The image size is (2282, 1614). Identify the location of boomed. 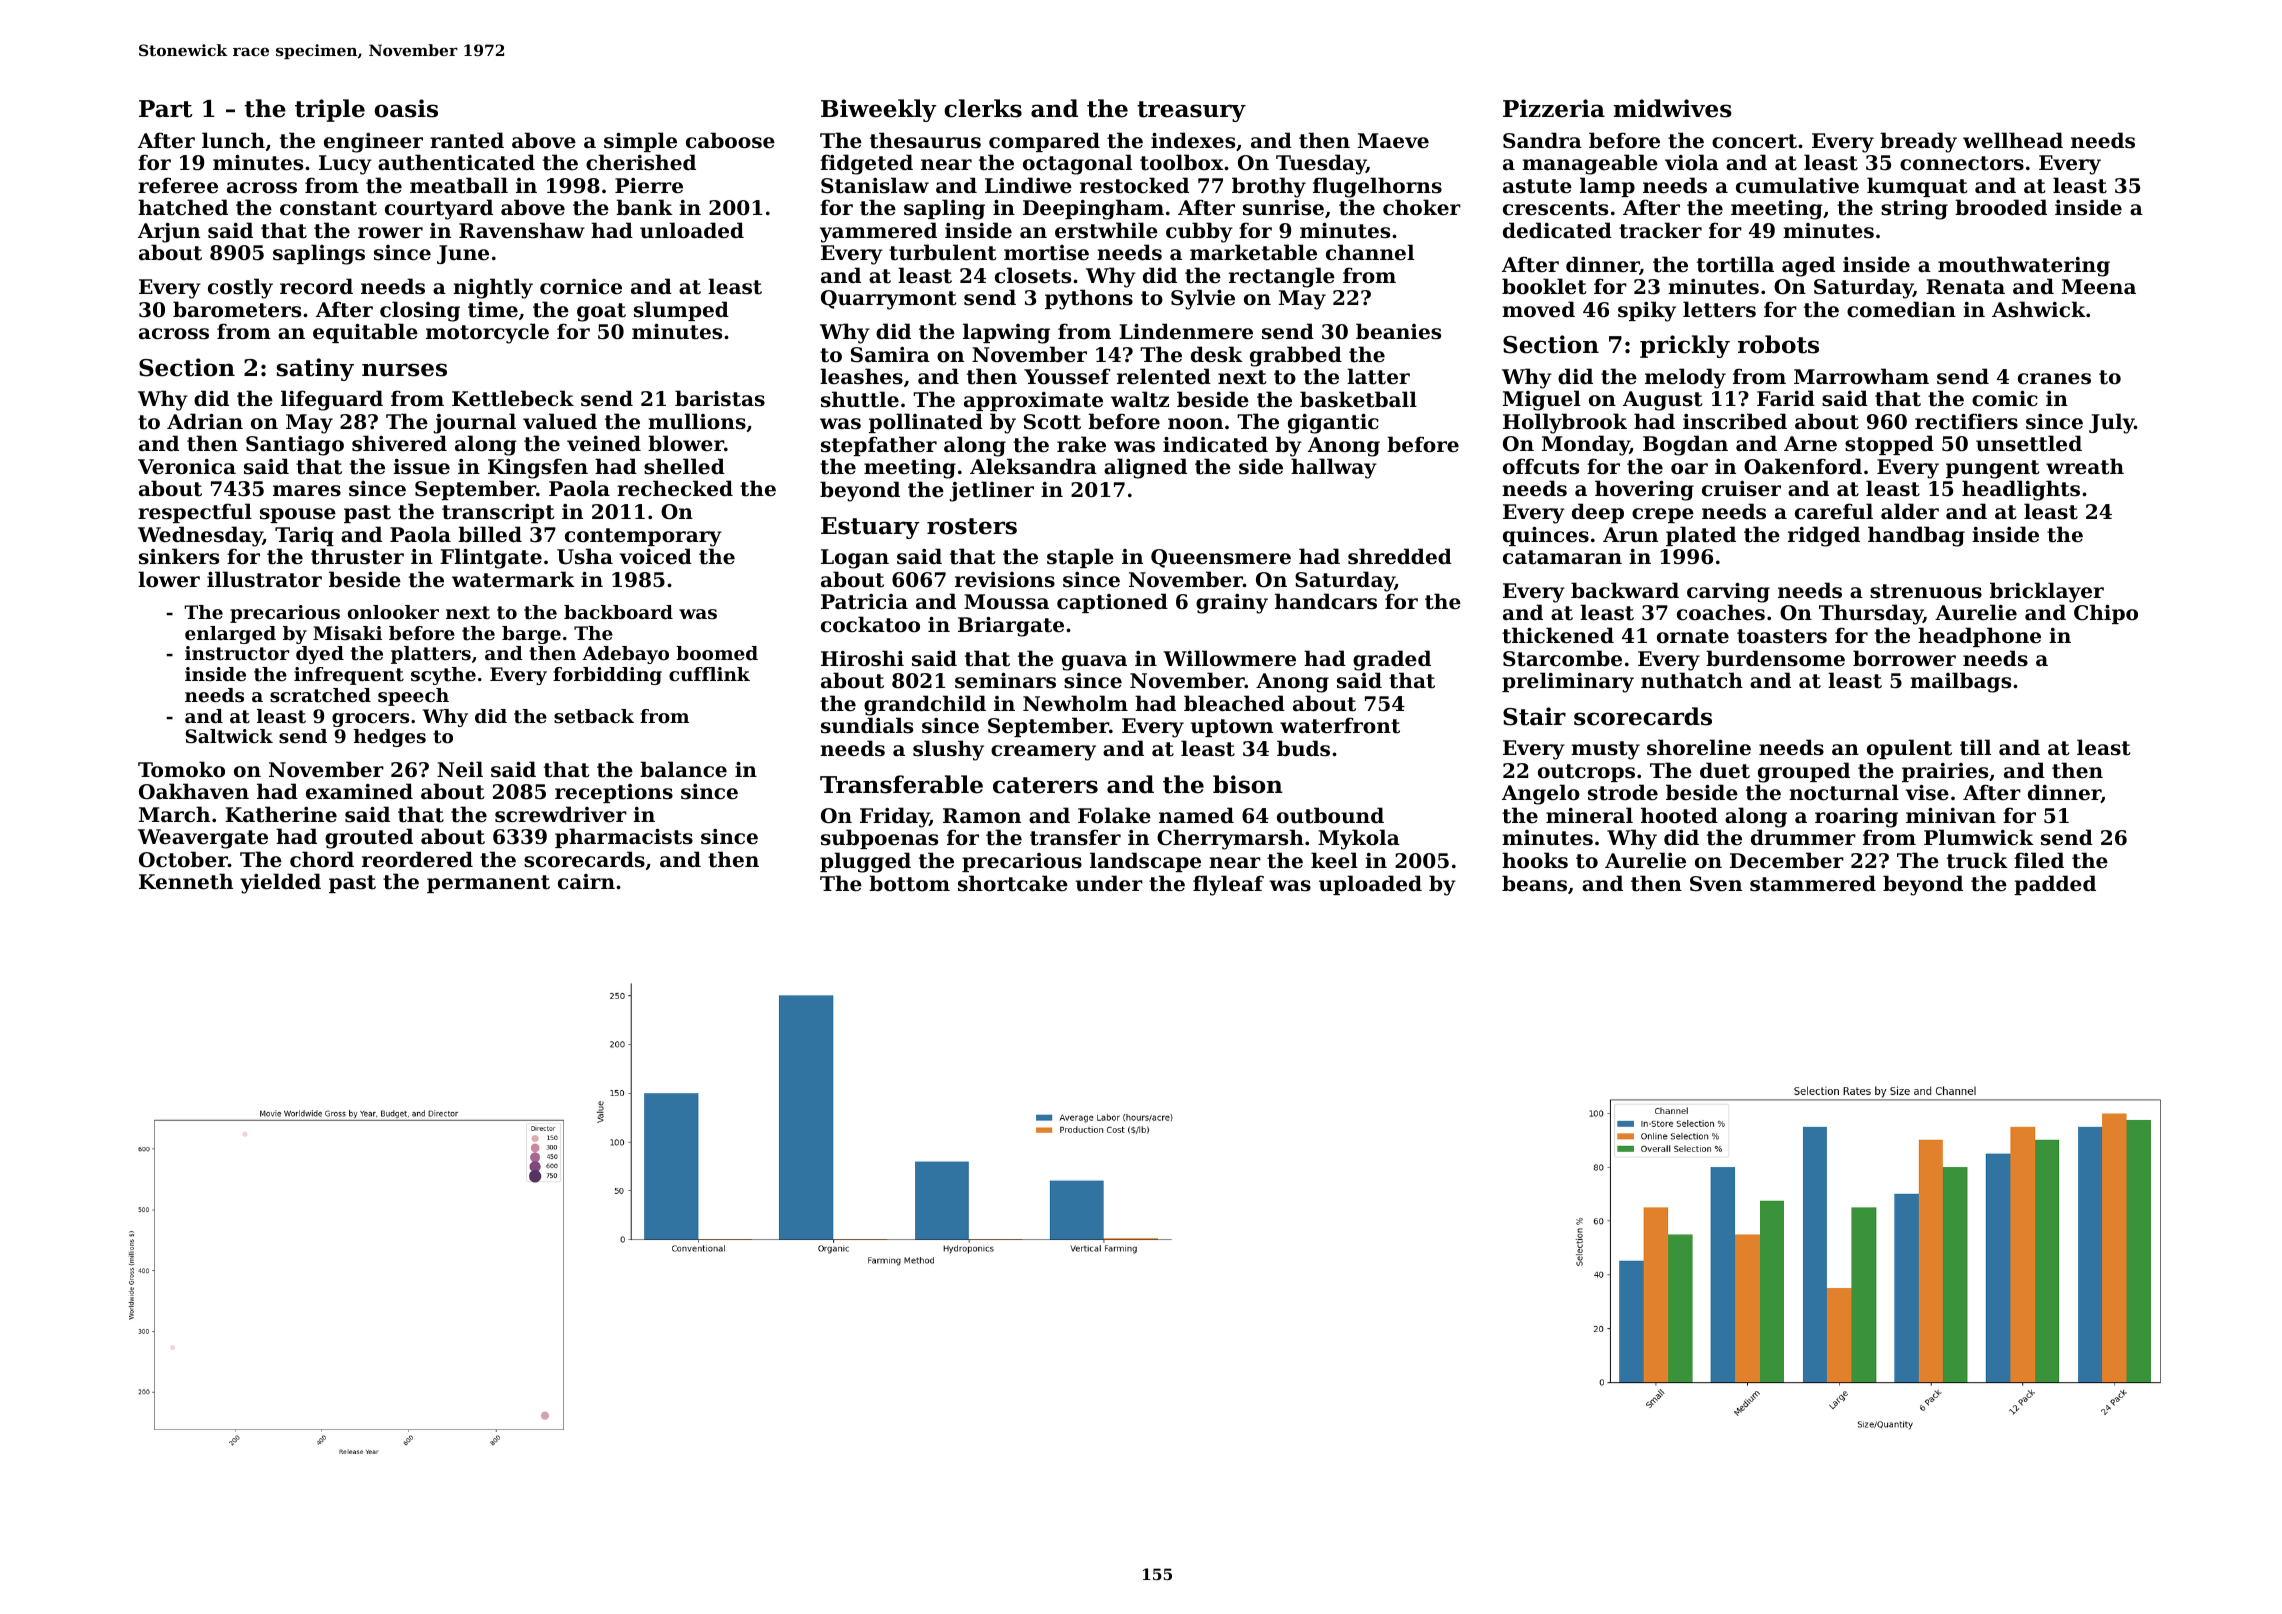
(717, 653).
